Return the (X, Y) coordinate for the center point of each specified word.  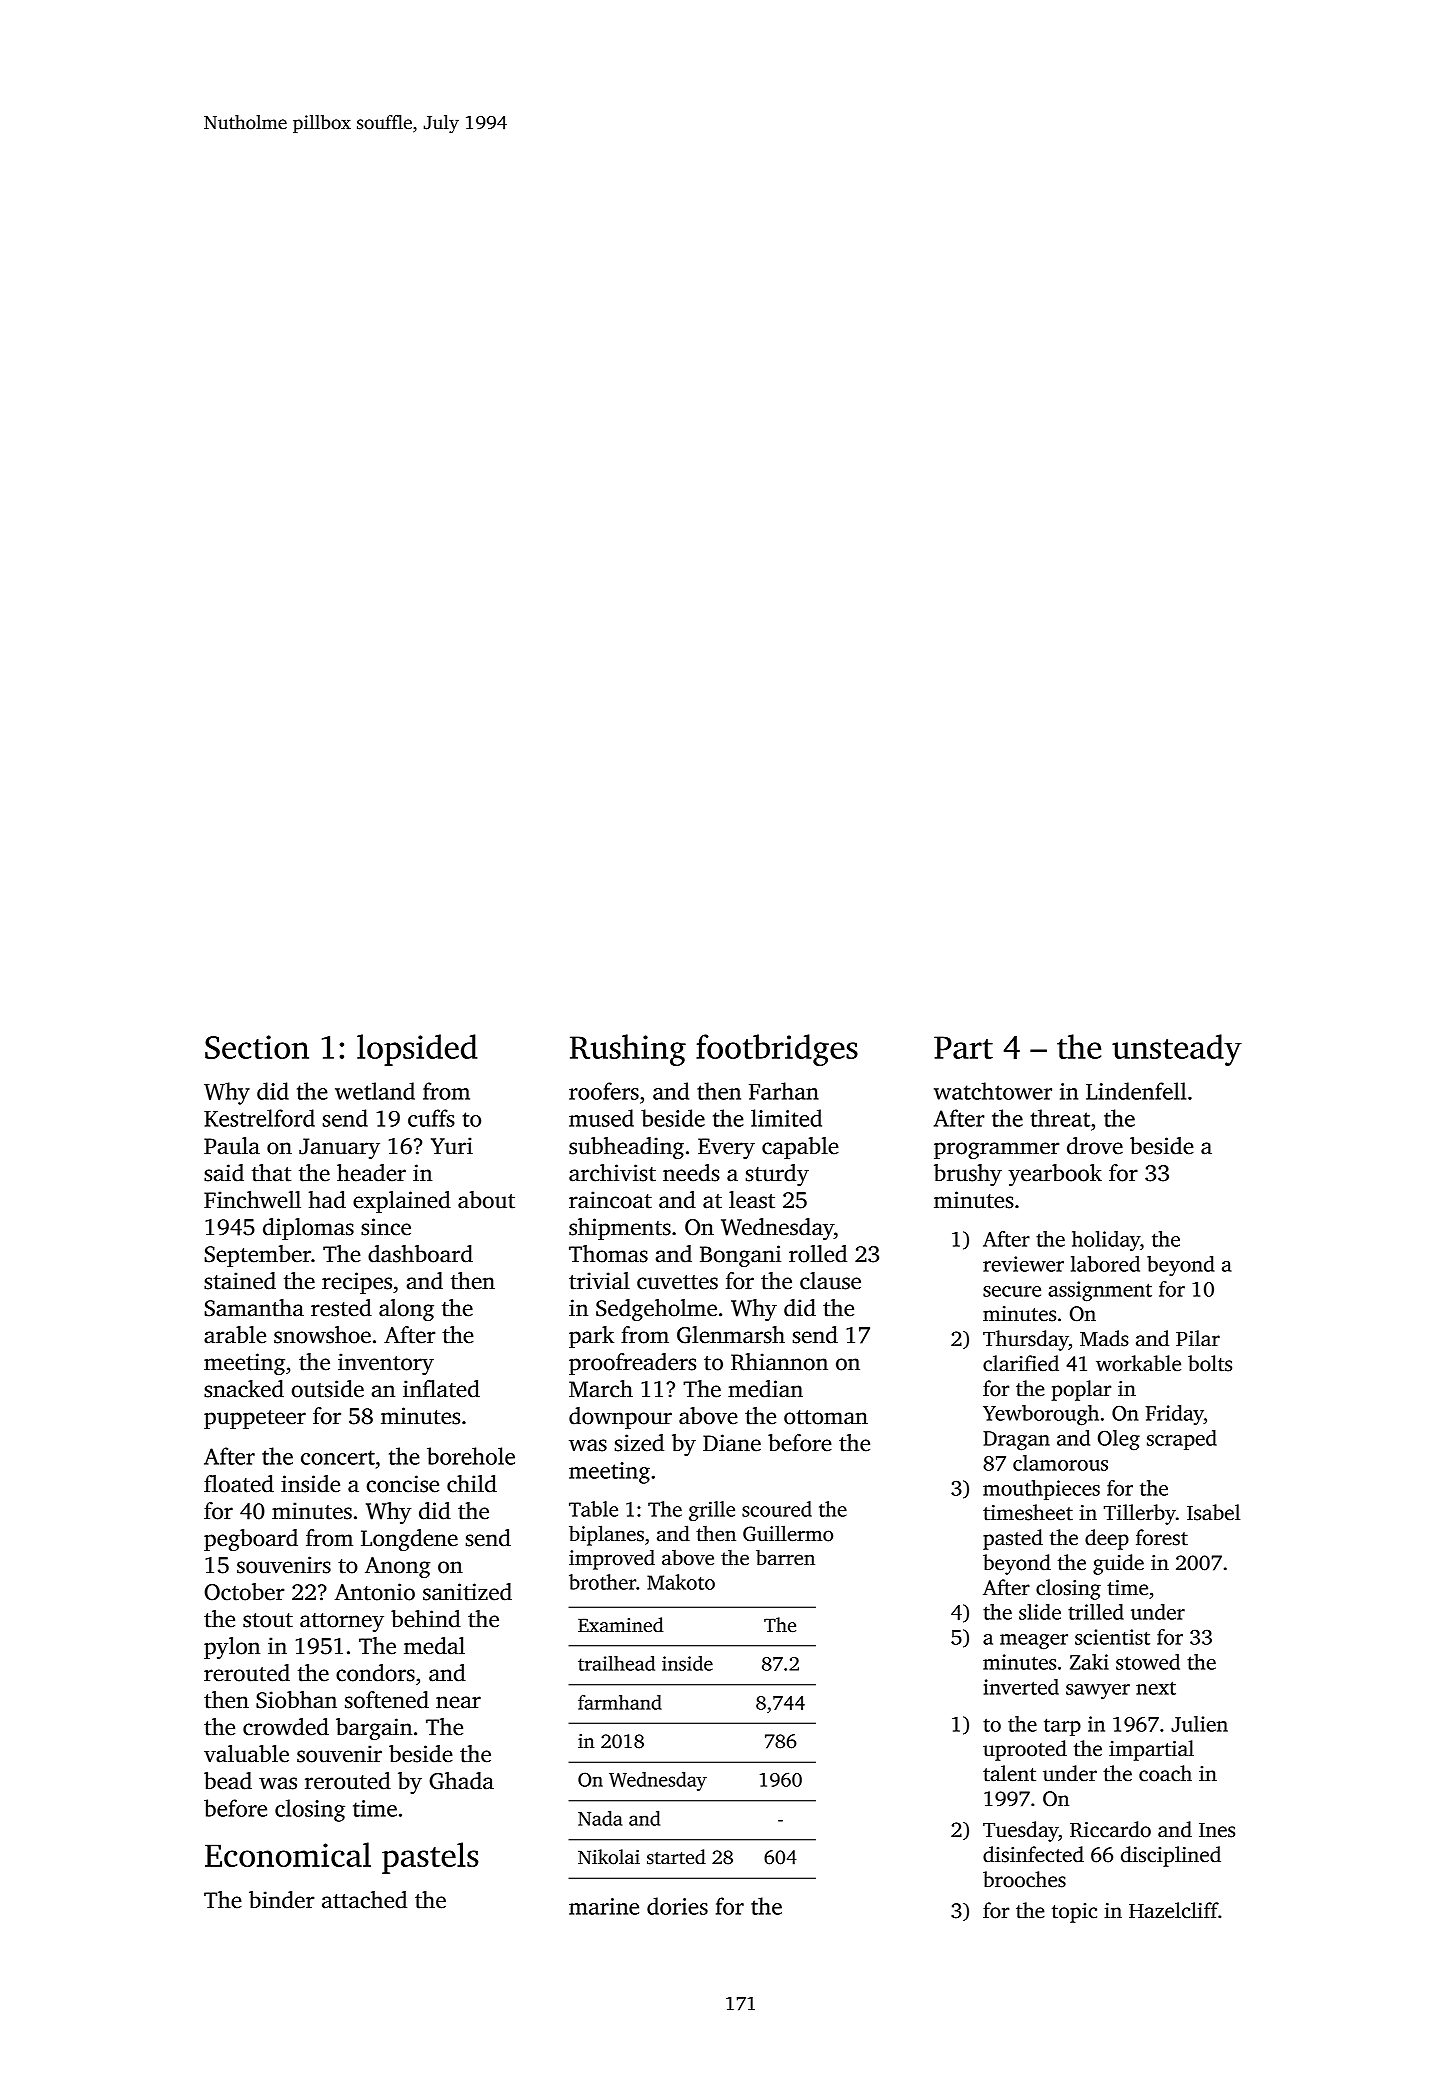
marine (604, 1906)
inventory (386, 1364)
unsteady (1177, 1050)
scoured (777, 1509)
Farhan (784, 1091)
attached (364, 1900)
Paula (232, 1146)
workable (1138, 1363)
